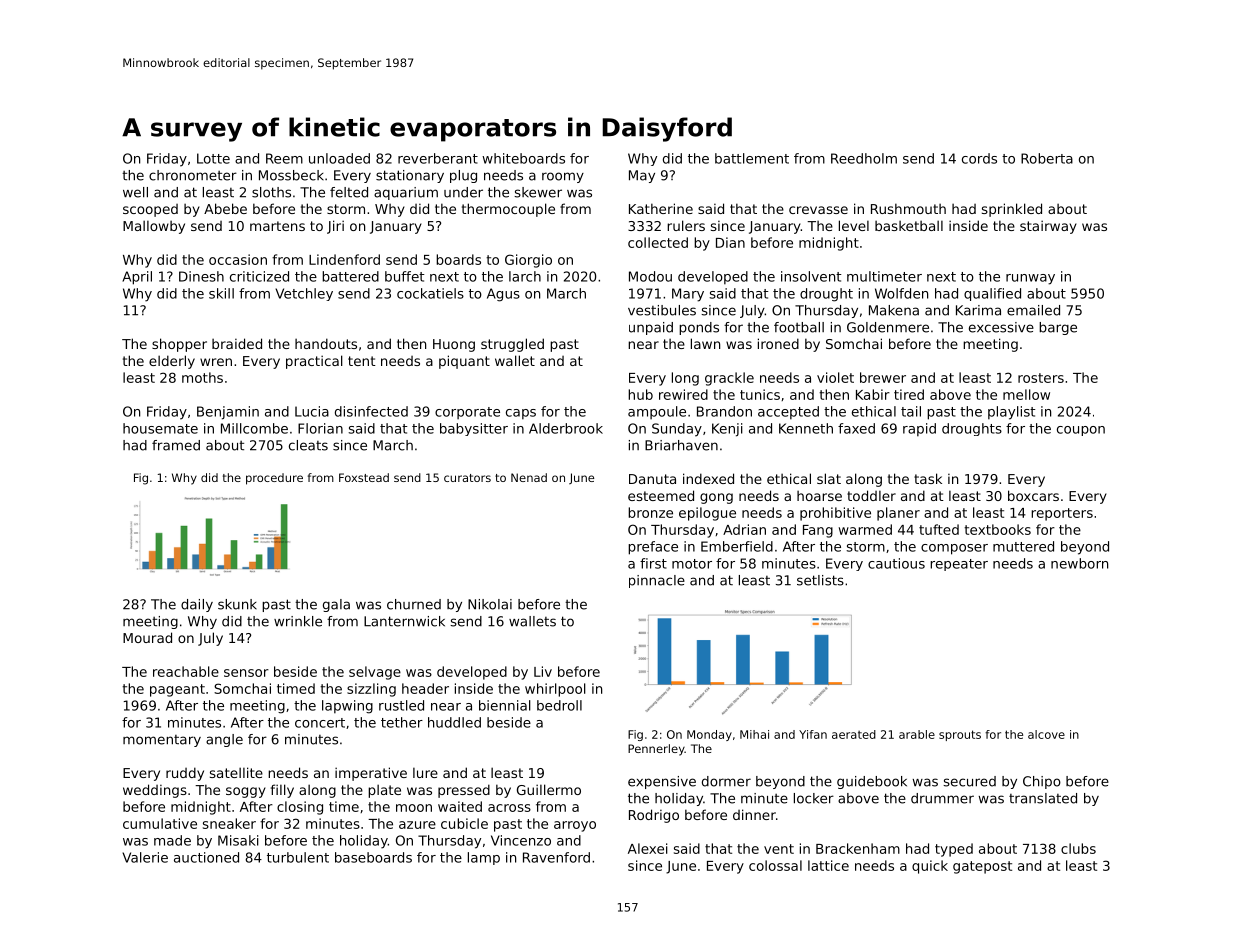  What do you see at coordinates (928, 478) in the image?
I see `task` at bounding box center [928, 478].
